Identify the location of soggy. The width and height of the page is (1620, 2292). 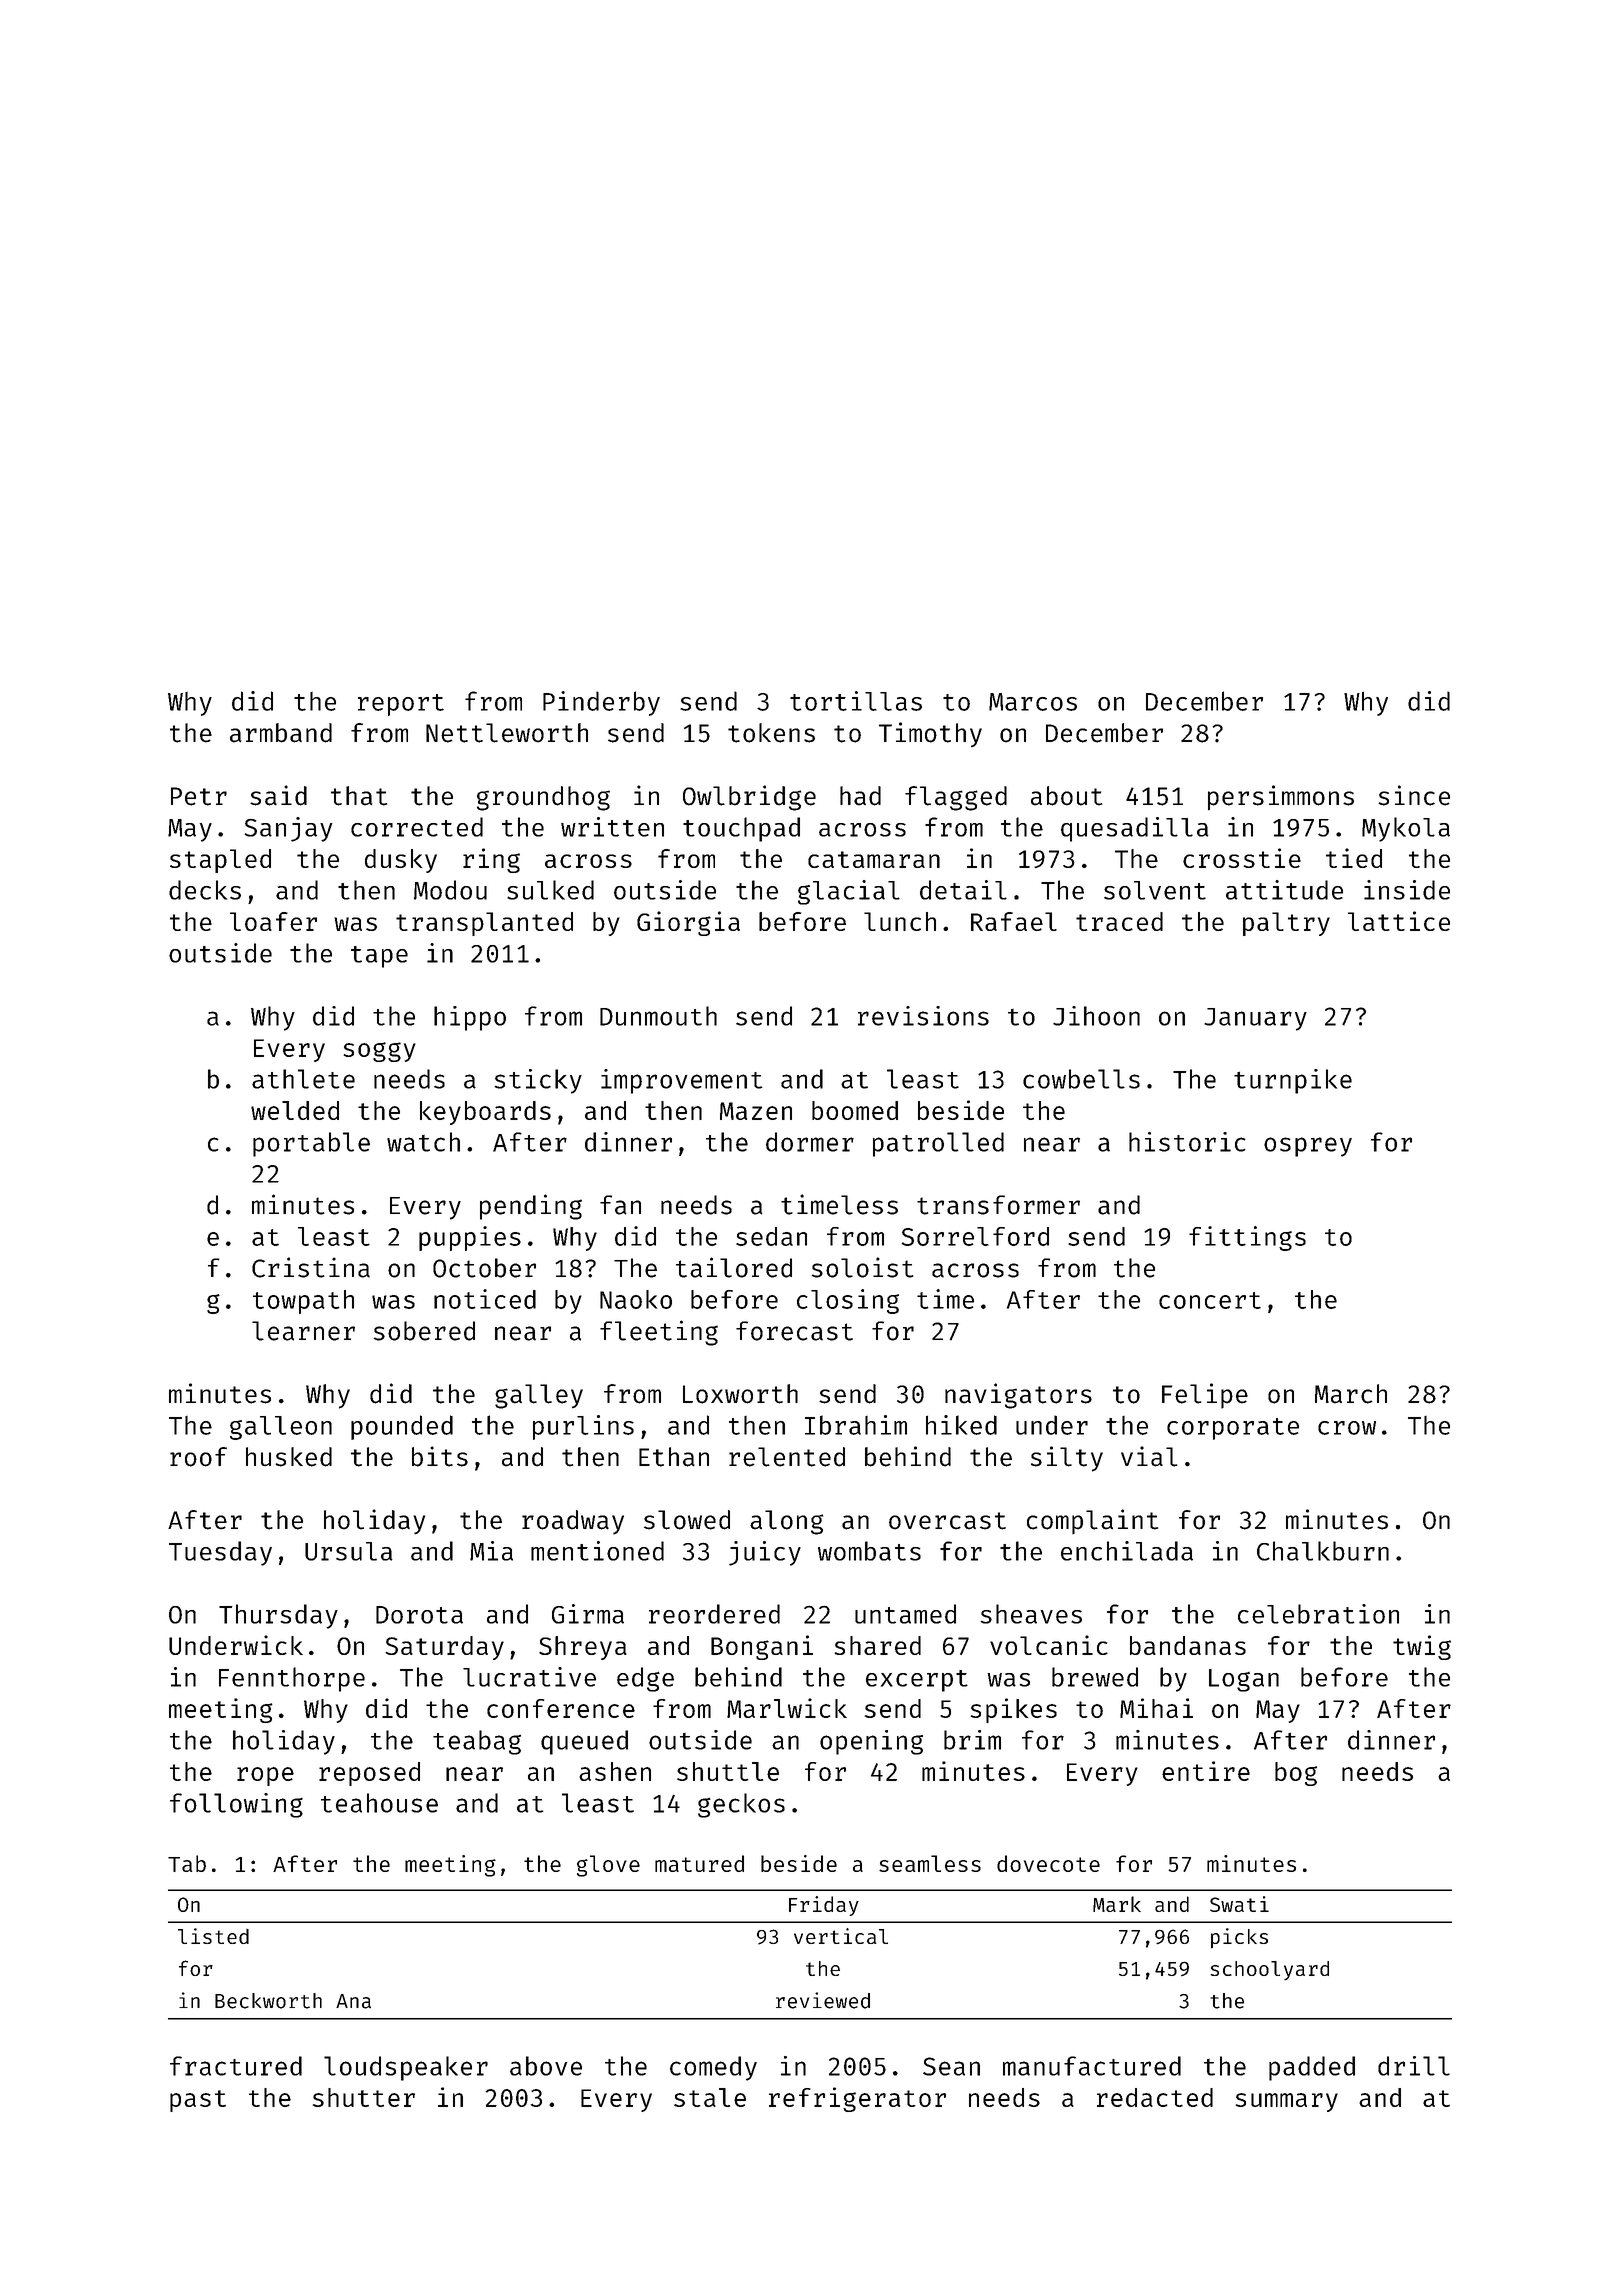
(379, 1052).
